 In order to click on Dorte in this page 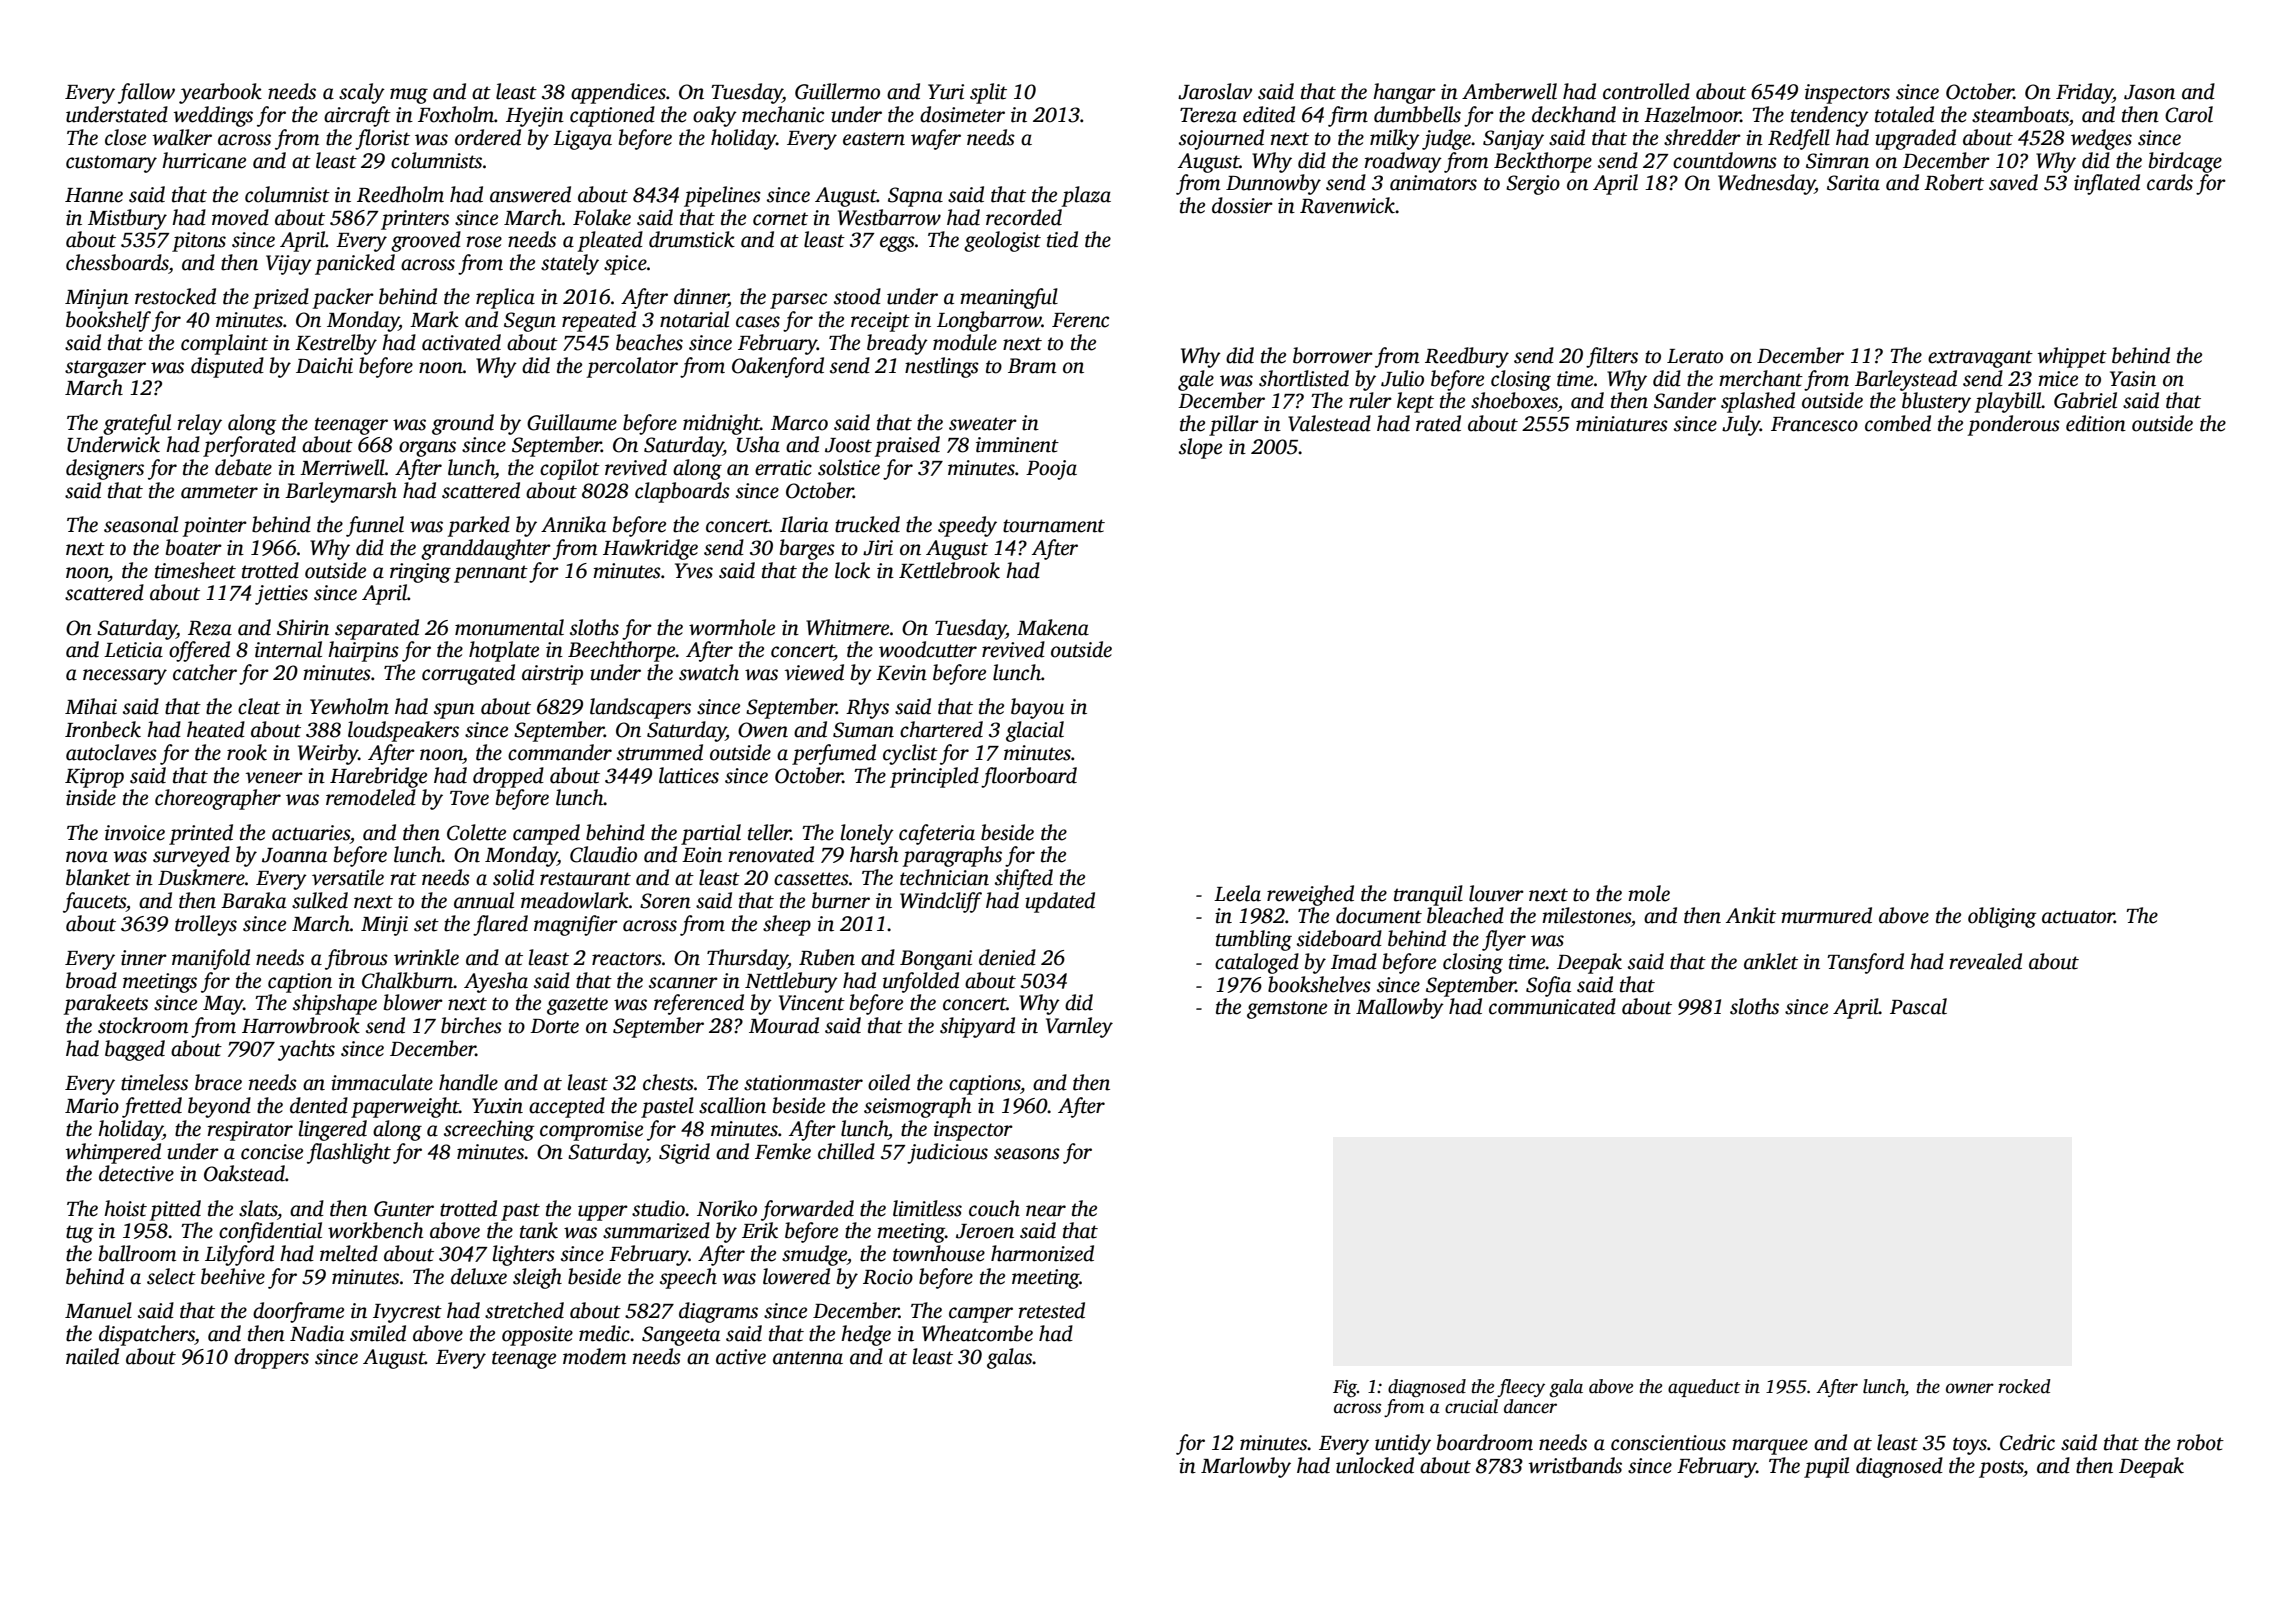, I will do `click(554, 1026)`.
